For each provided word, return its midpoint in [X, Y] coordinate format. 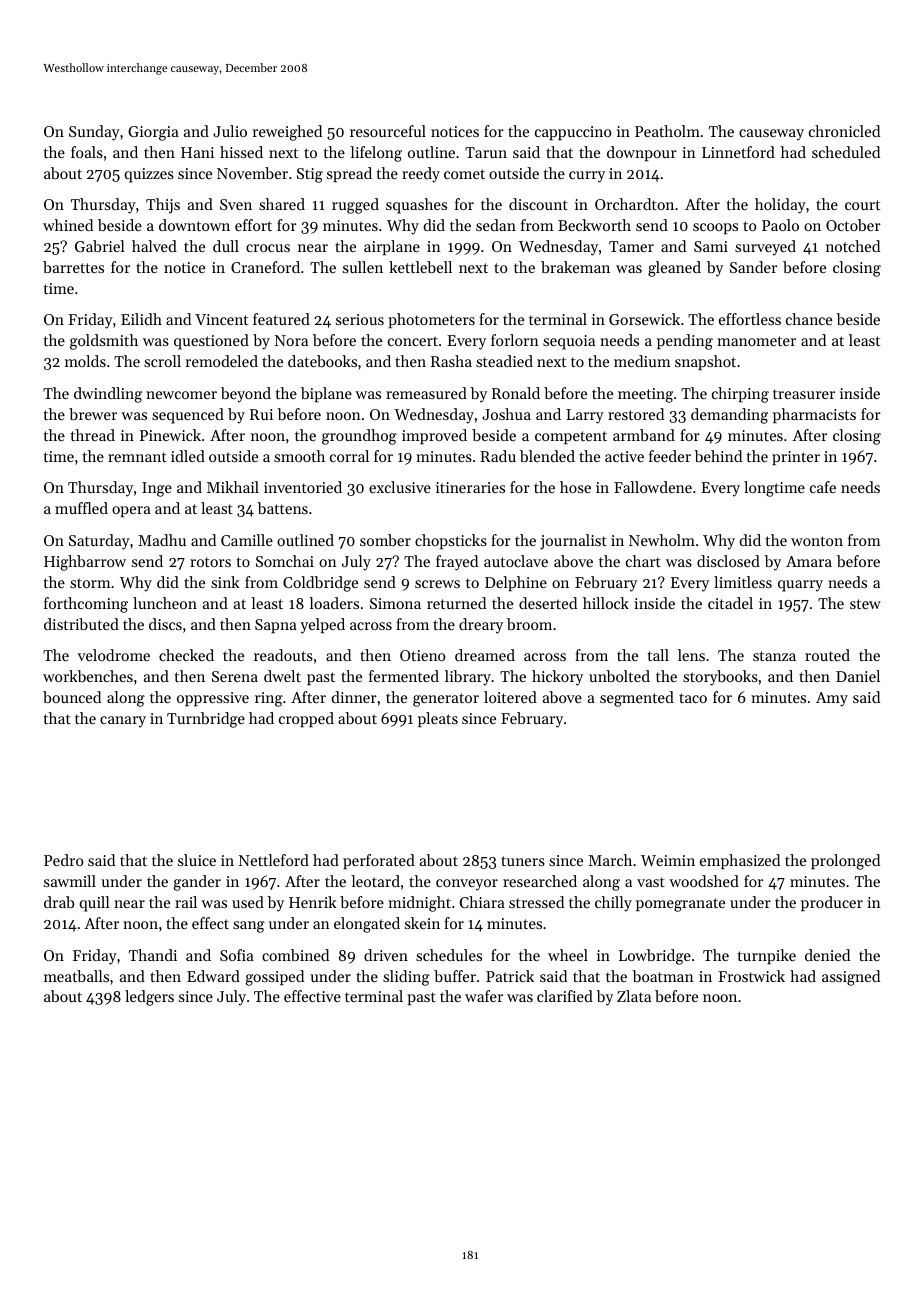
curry [587, 177]
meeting [645, 395]
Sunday [94, 133]
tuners [523, 861]
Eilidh [141, 319]
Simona [395, 603]
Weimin [668, 860]
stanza [774, 656]
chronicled [844, 131]
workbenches [88, 676]
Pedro [64, 860]
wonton [817, 541]
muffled [81, 508]
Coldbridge [320, 584]
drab [59, 902]
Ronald [516, 393]
